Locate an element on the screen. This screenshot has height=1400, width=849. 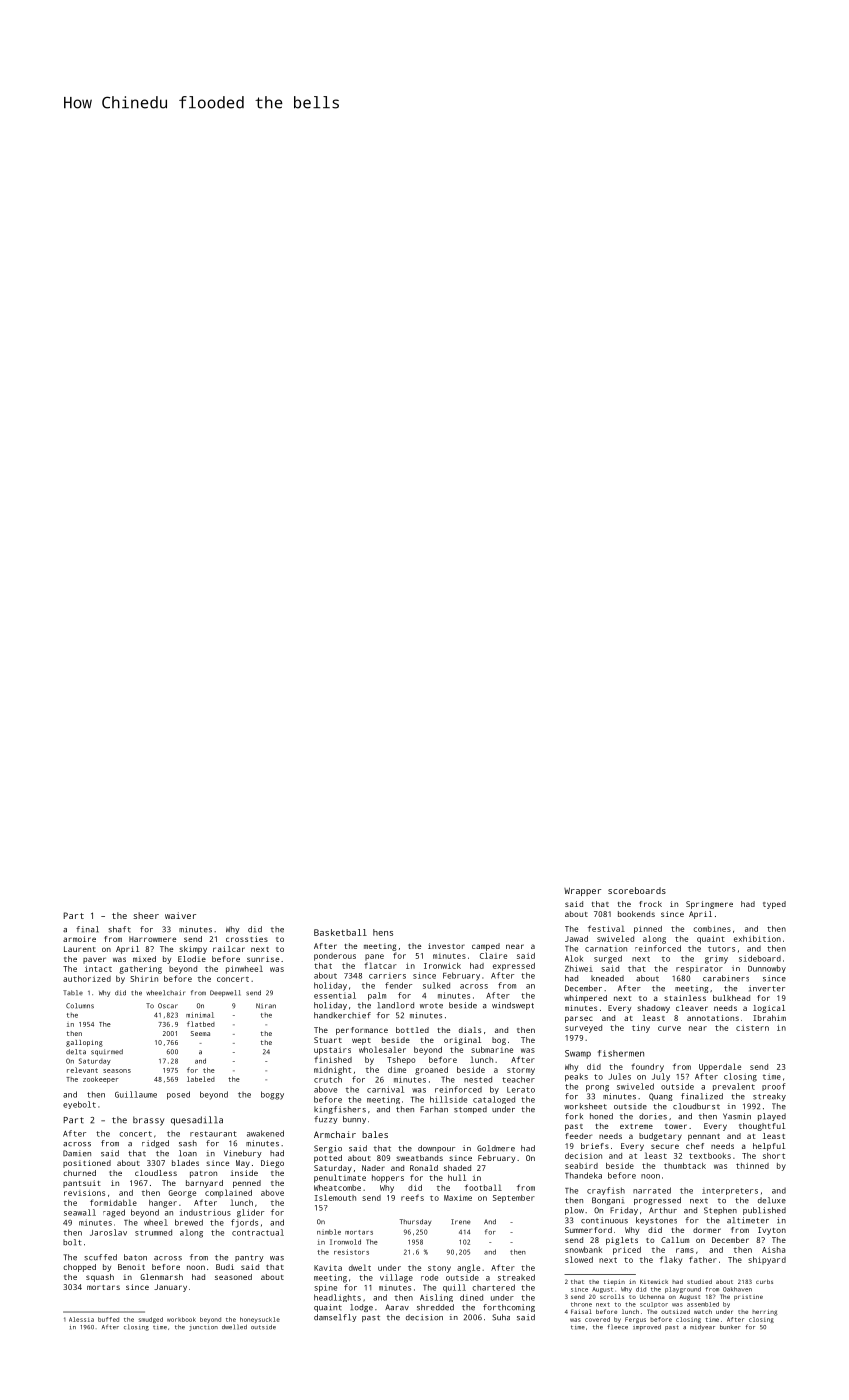
flatcar is located at coordinates (380, 965).
